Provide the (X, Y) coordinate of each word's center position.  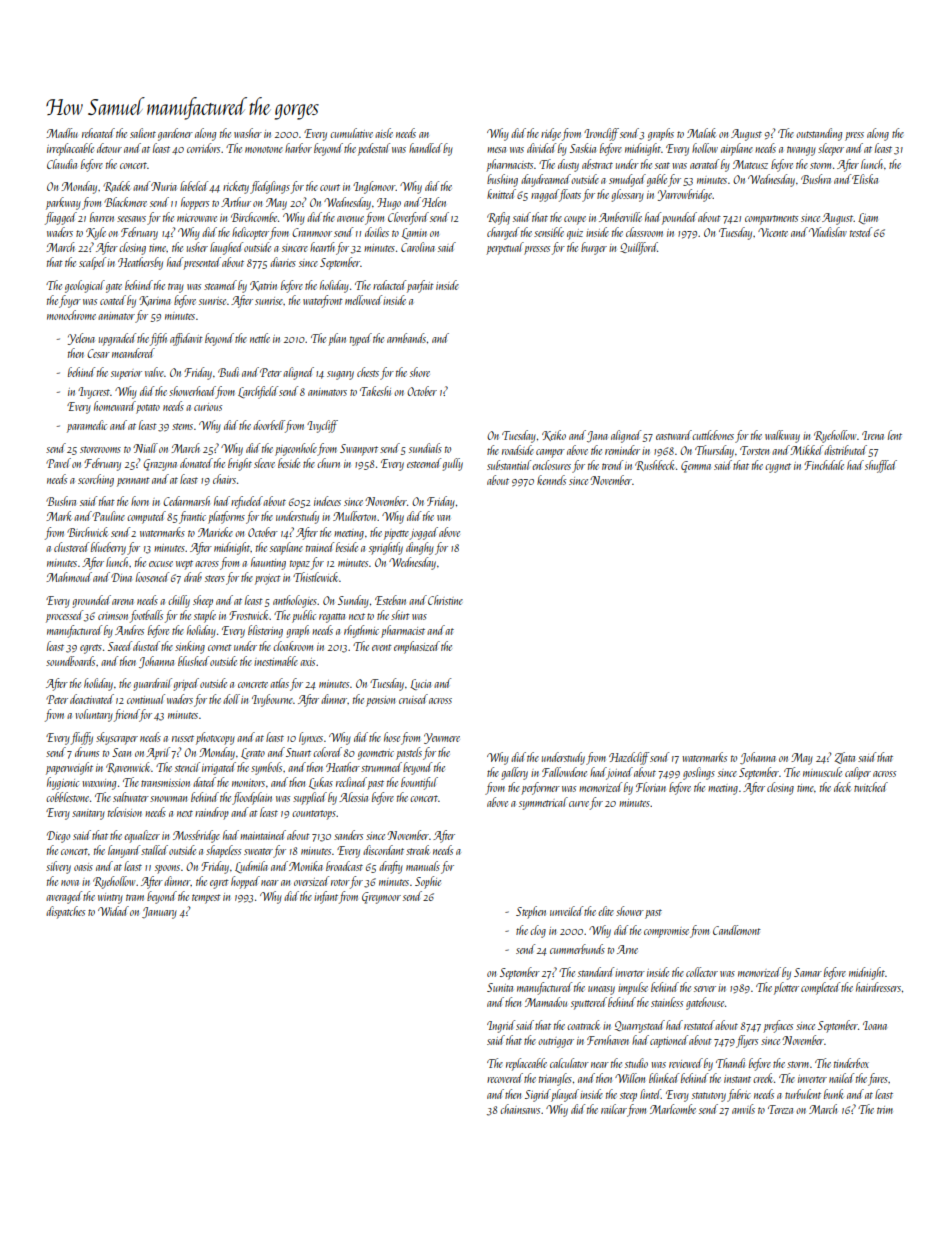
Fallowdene (564, 772)
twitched (871, 787)
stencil (187, 767)
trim (885, 1110)
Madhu (62, 133)
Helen (434, 202)
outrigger (556, 1043)
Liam (868, 218)
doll (231, 699)
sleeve (264, 463)
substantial (509, 465)
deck (842, 787)
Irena (873, 435)
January (159, 913)
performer (540, 788)
